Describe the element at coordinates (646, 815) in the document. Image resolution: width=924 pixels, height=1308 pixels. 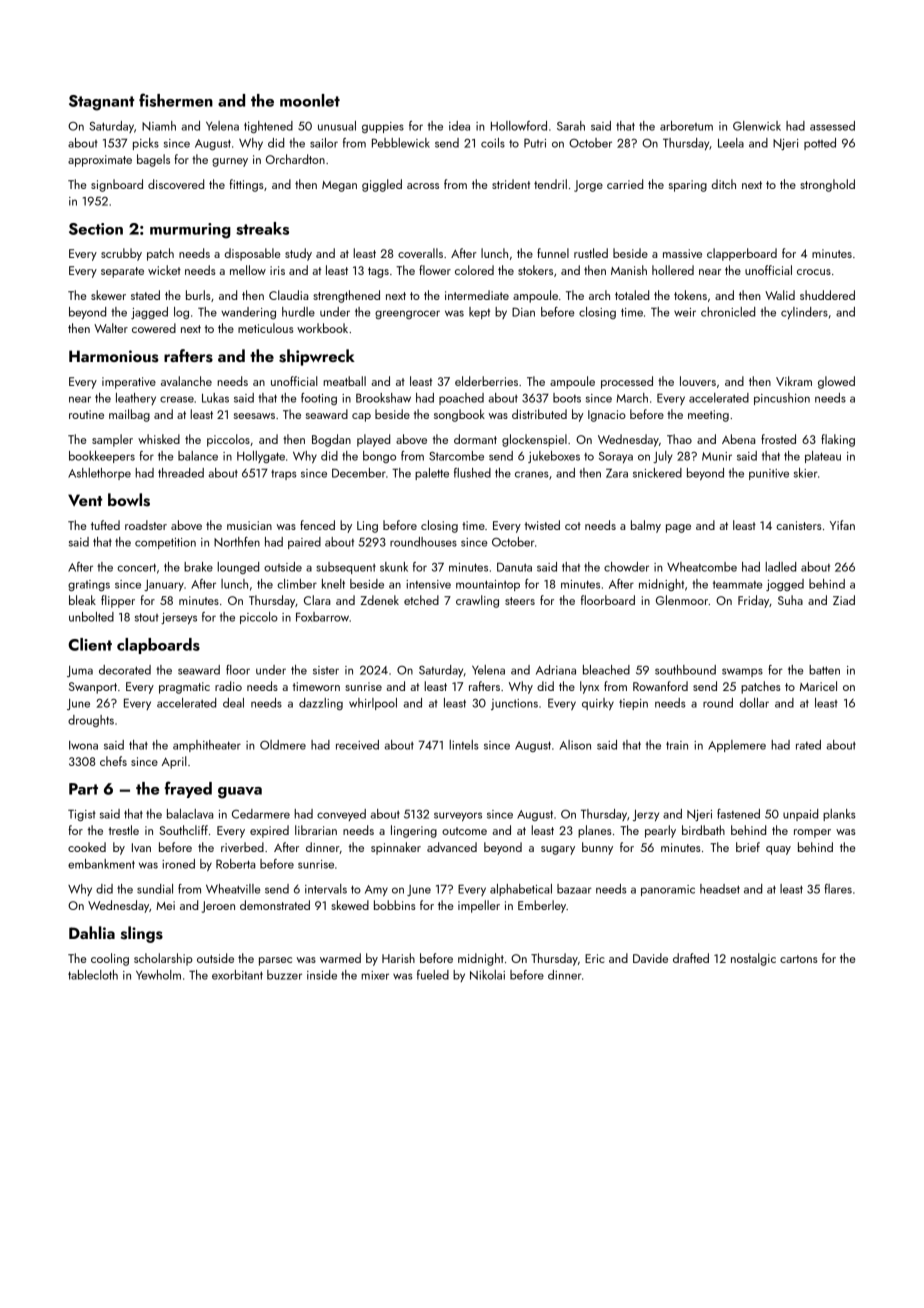
I see `Jerzy` at that location.
